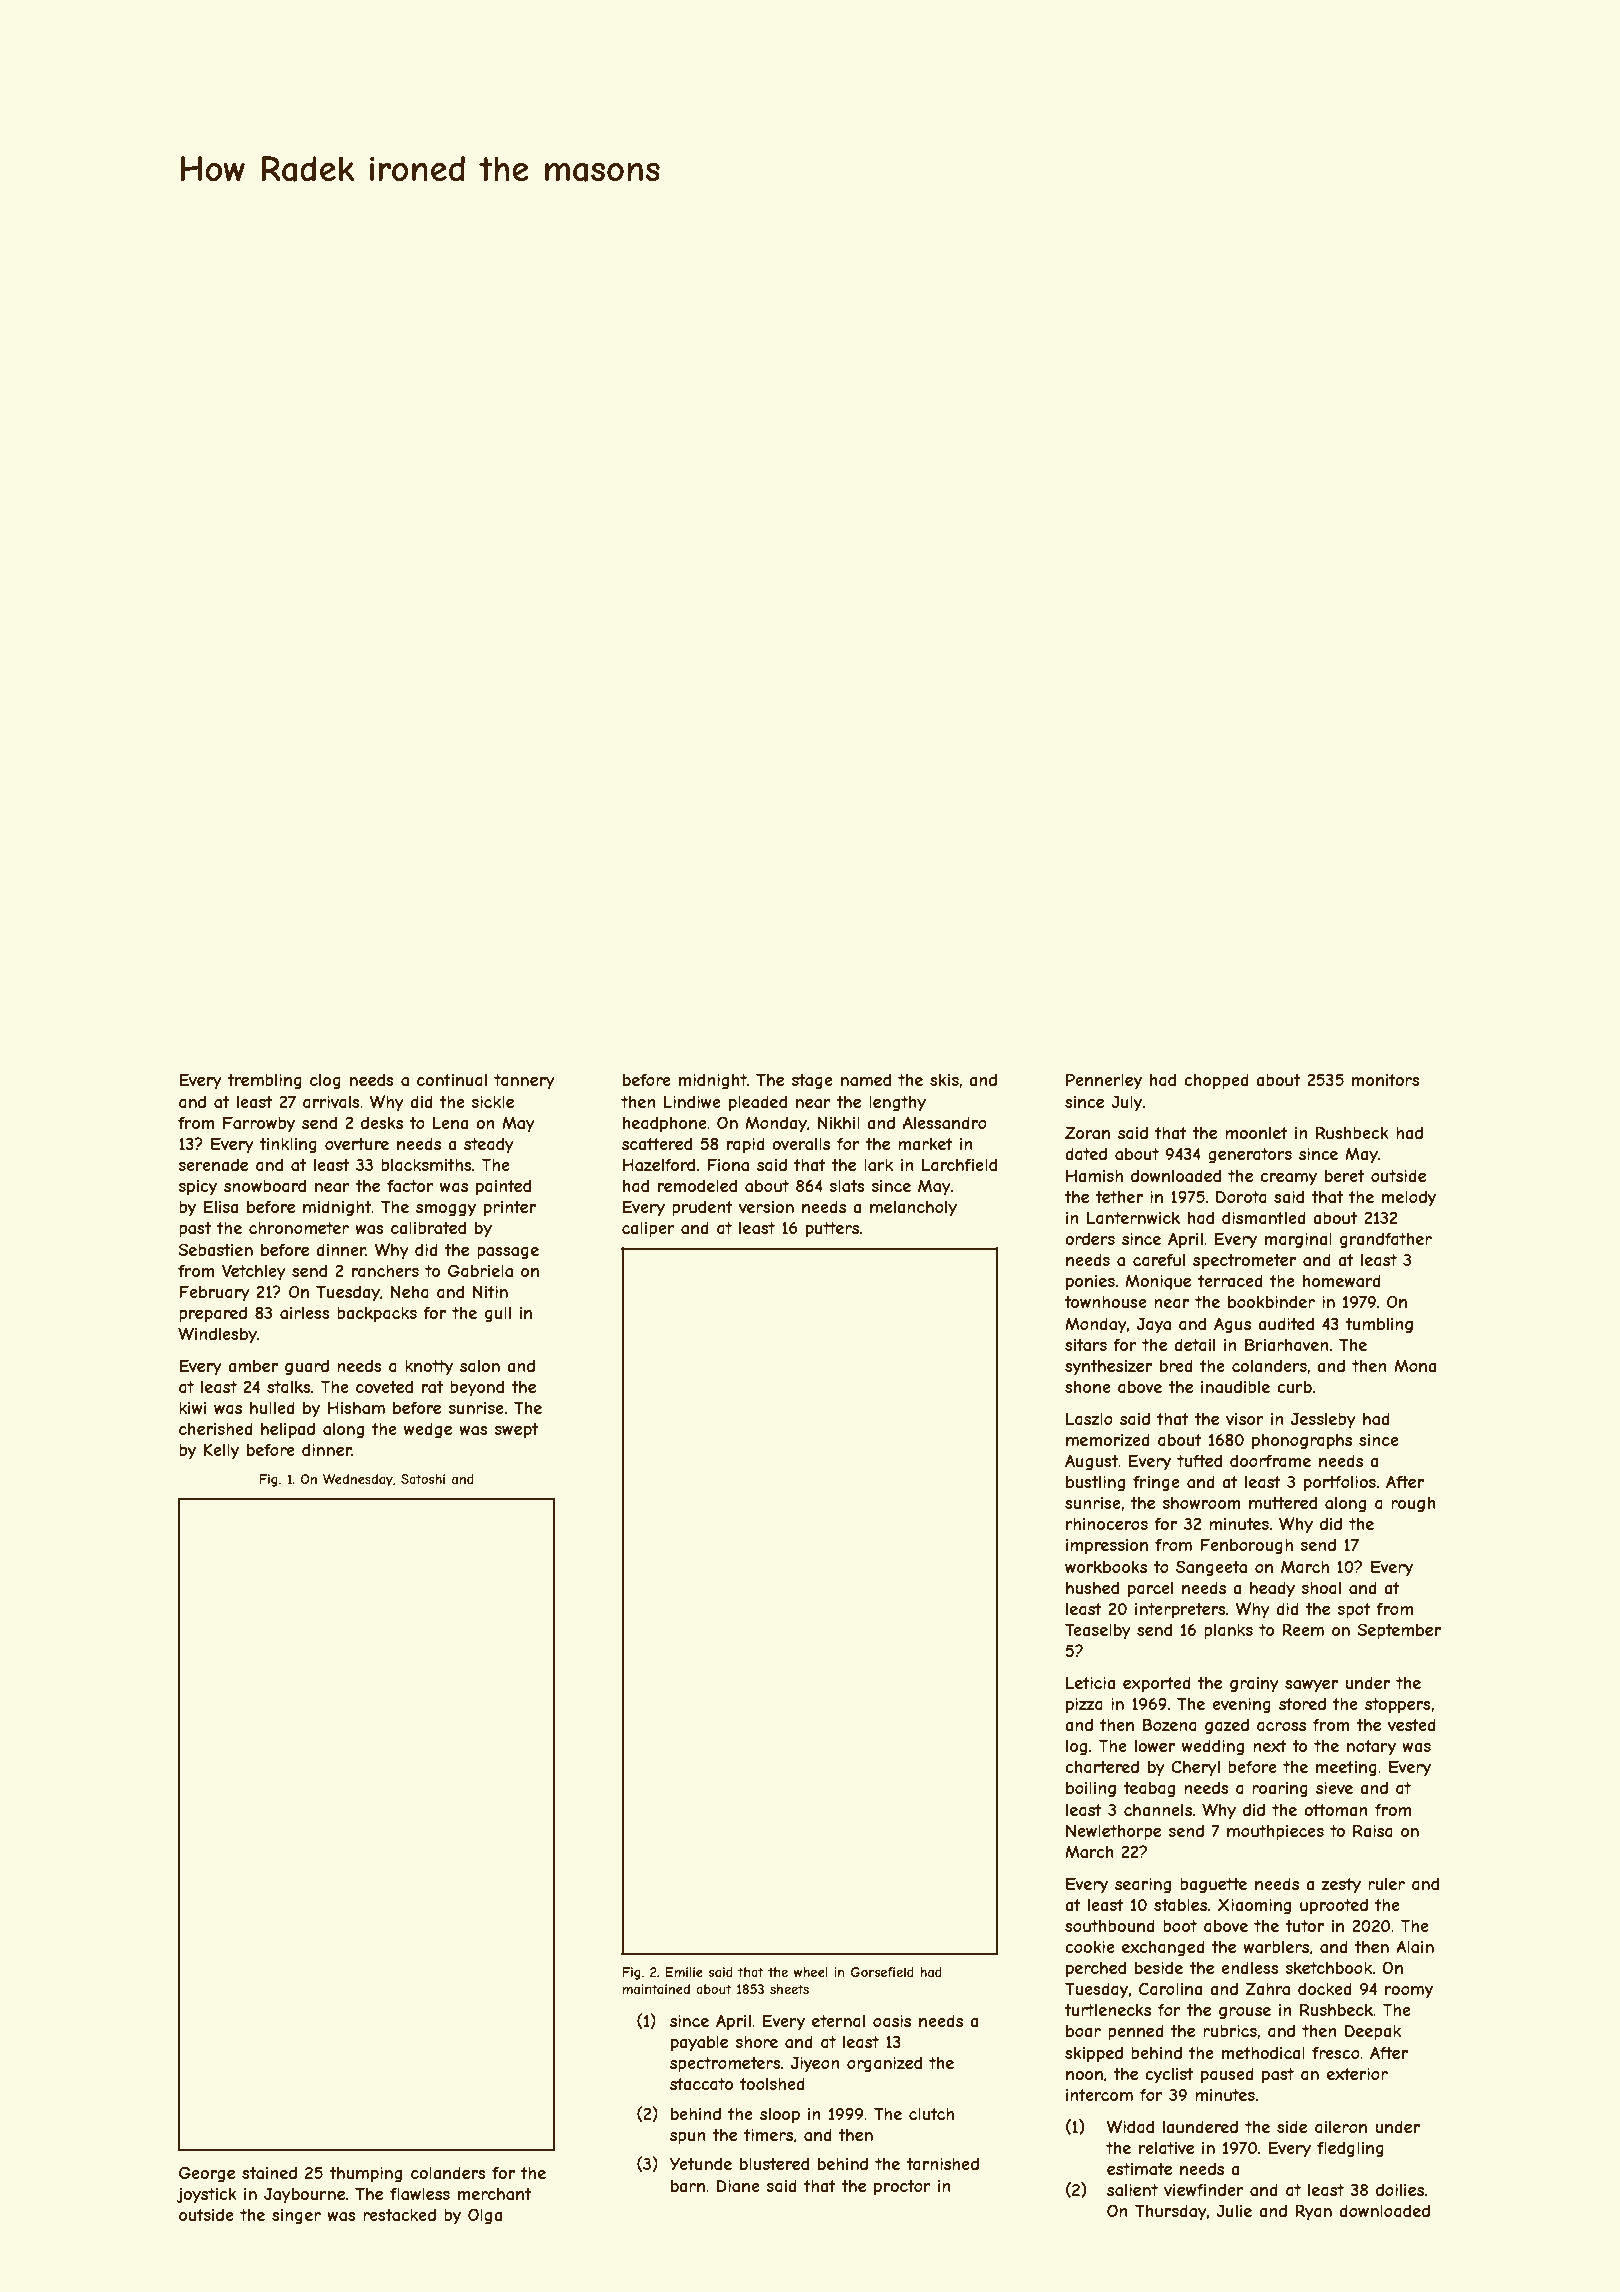 Image resolution: width=1620 pixels, height=2292 pixels. Describe the element at coordinates (1340, 1483) in the screenshot. I see `portfolios` at that location.
